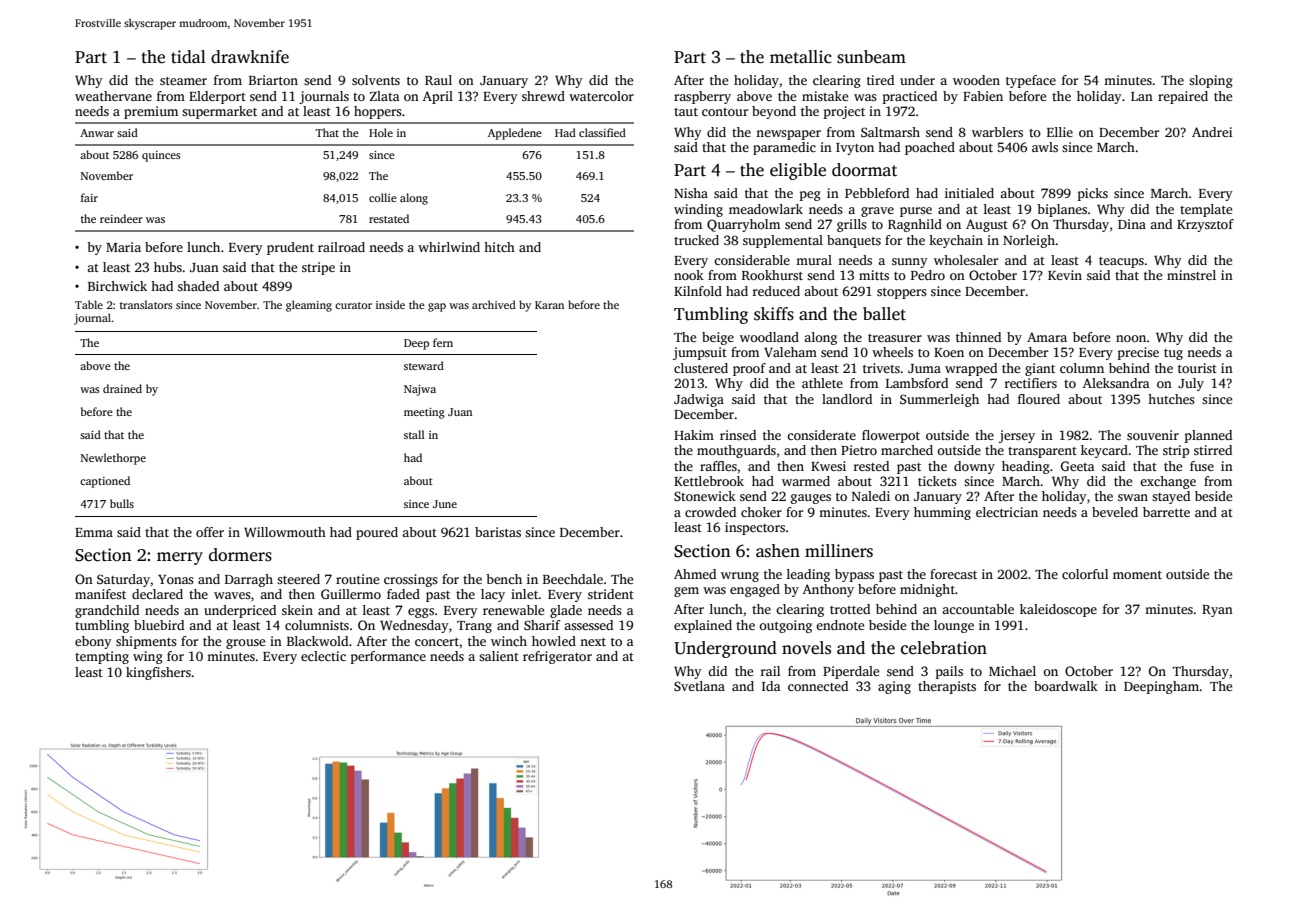 The image size is (1308, 924). Describe the element at coordinates (420, 390) in the image. I see `Najwa` at that location.
